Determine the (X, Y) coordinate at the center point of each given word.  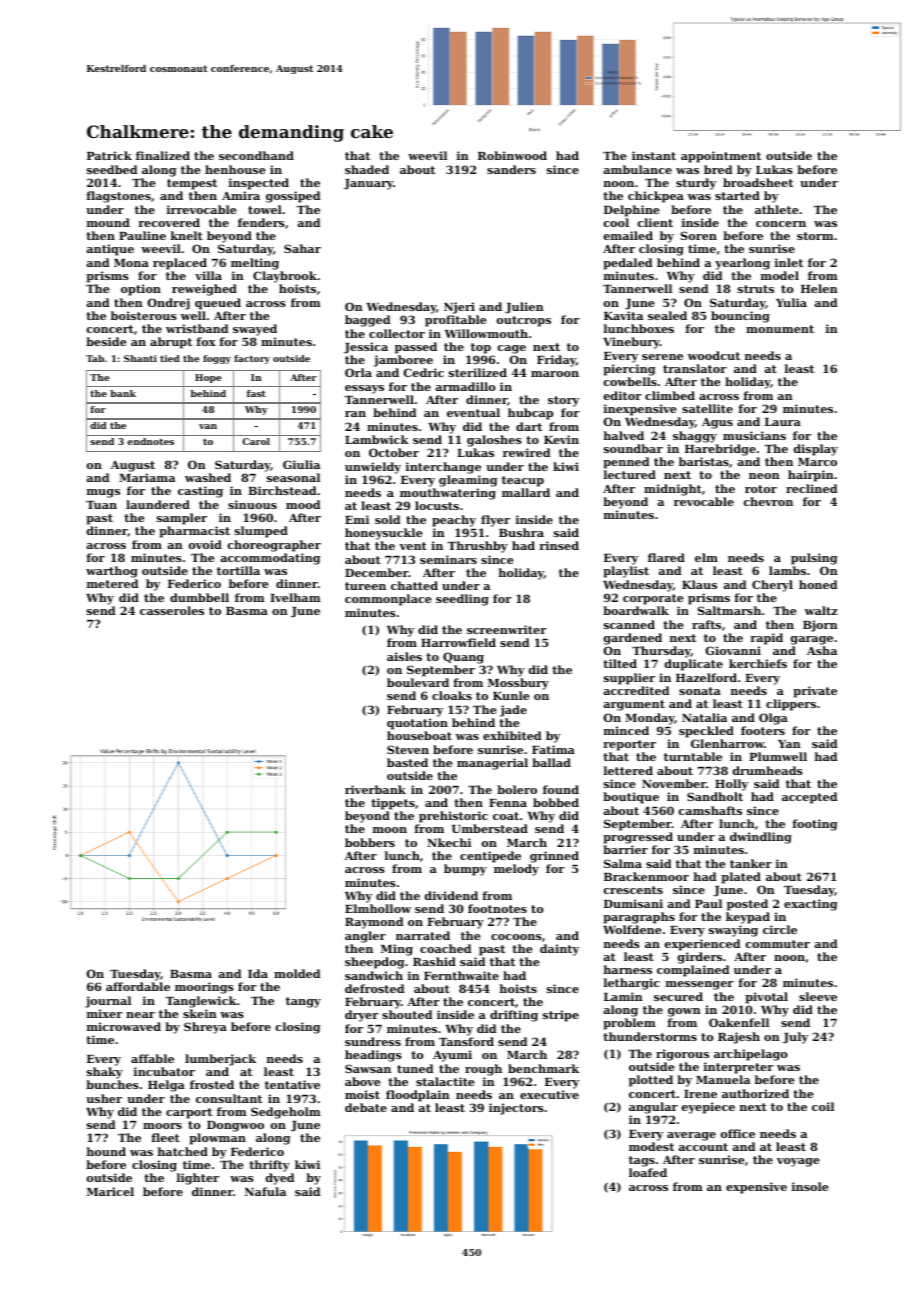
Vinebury (631, 343)
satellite (707, 408)
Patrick (109, 155)
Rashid (434, 961)
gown (684, 1012)
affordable (138, 986)
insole (810, 1186)
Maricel (110, 1191)
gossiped (293, 197)
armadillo (465, 386)
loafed (648, 1172)
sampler (182, 519)
